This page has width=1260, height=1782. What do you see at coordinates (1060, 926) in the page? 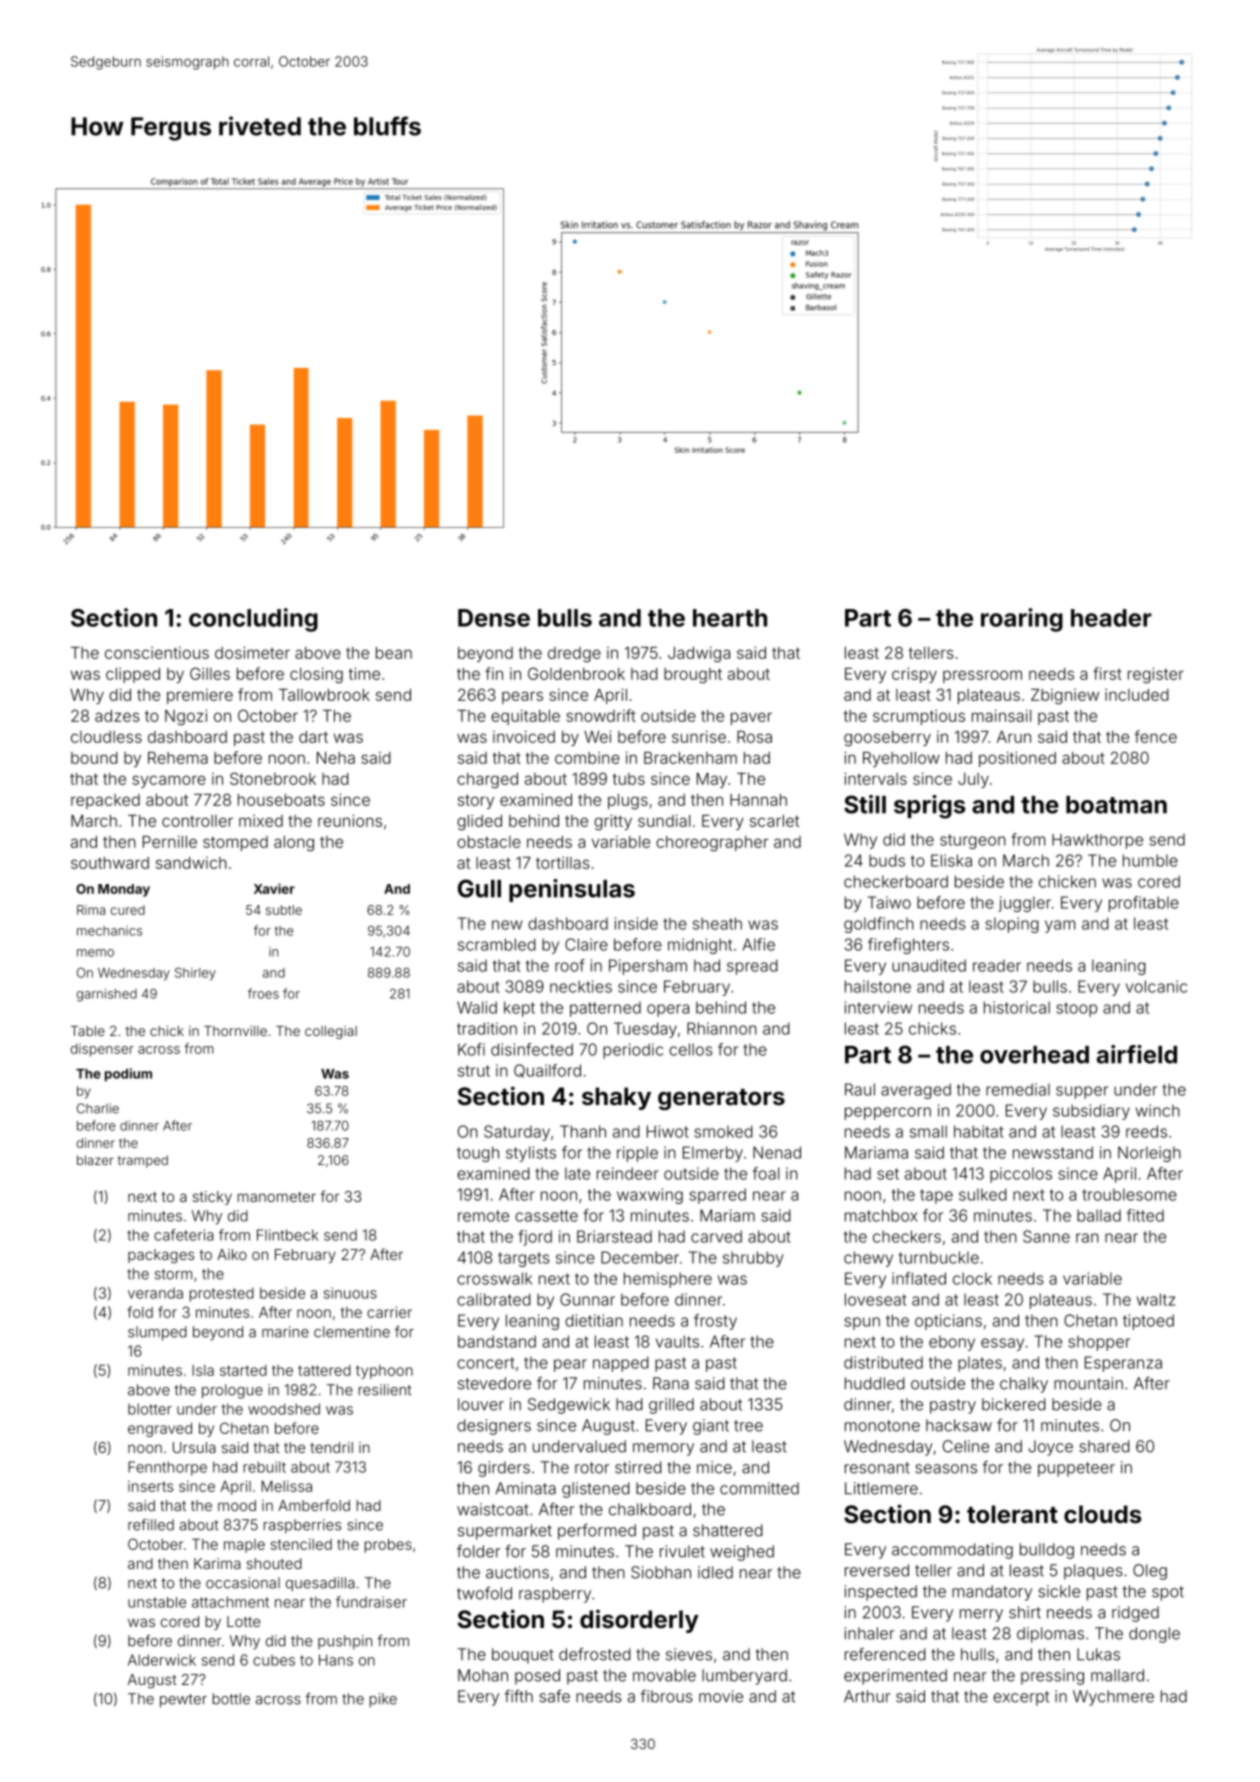
I see `yam` at bounding box center [1060, 926].
